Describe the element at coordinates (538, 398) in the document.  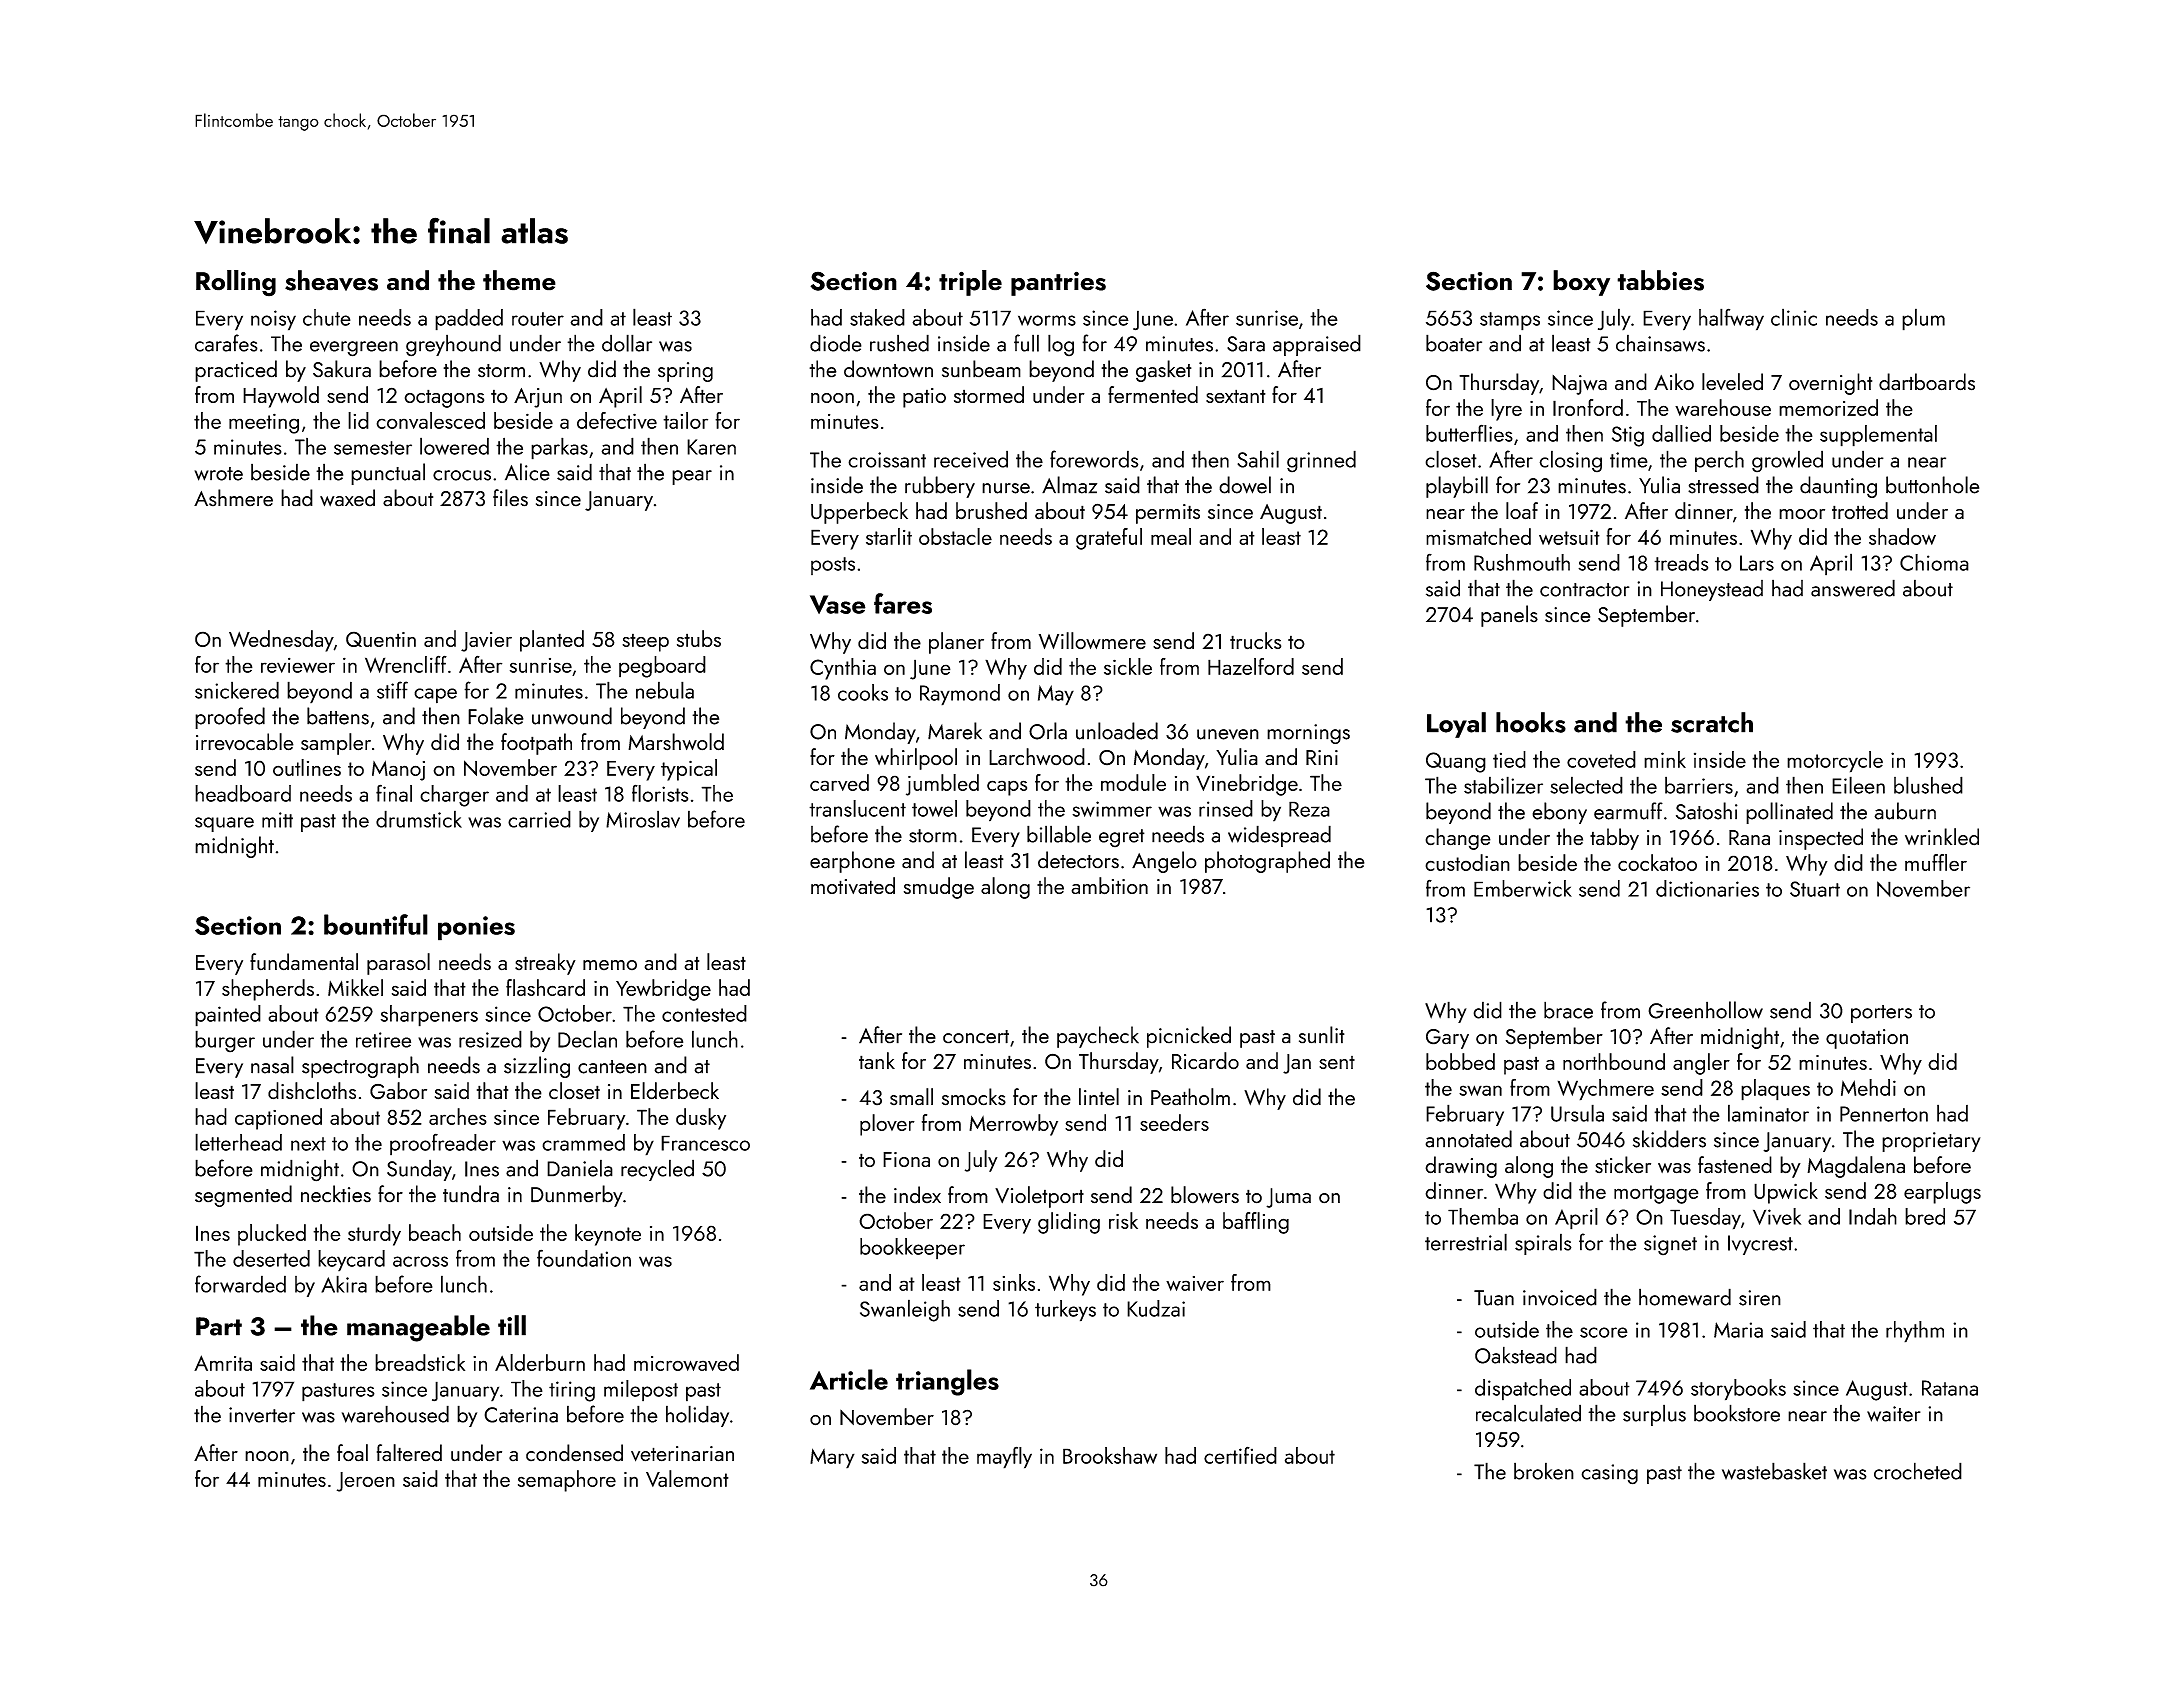
I see `Arjun` at that location.
